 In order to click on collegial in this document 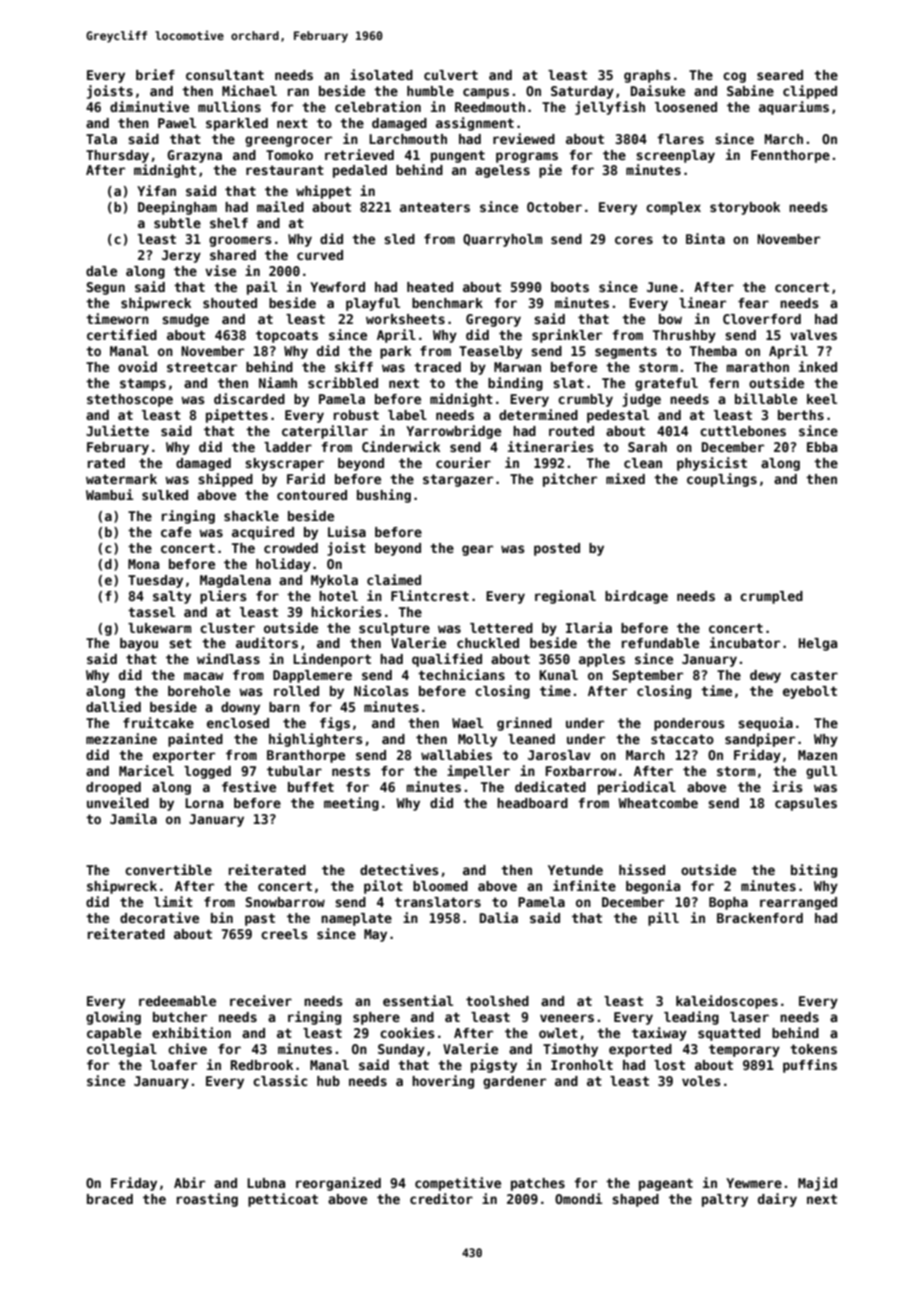, I will do `click(122, 1050)`.
